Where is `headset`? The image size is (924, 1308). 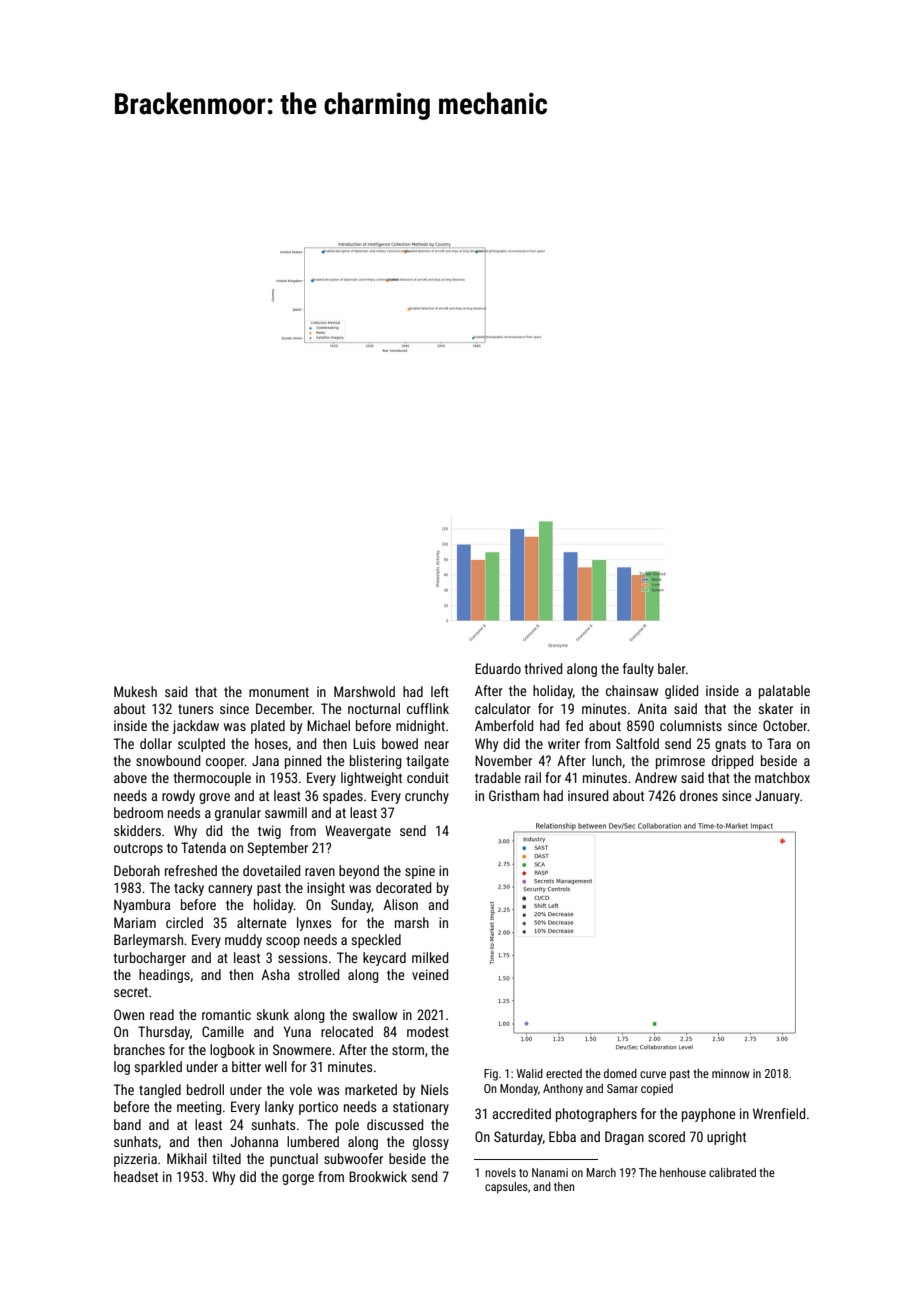 headset is located at coordinates (136, 1176).
